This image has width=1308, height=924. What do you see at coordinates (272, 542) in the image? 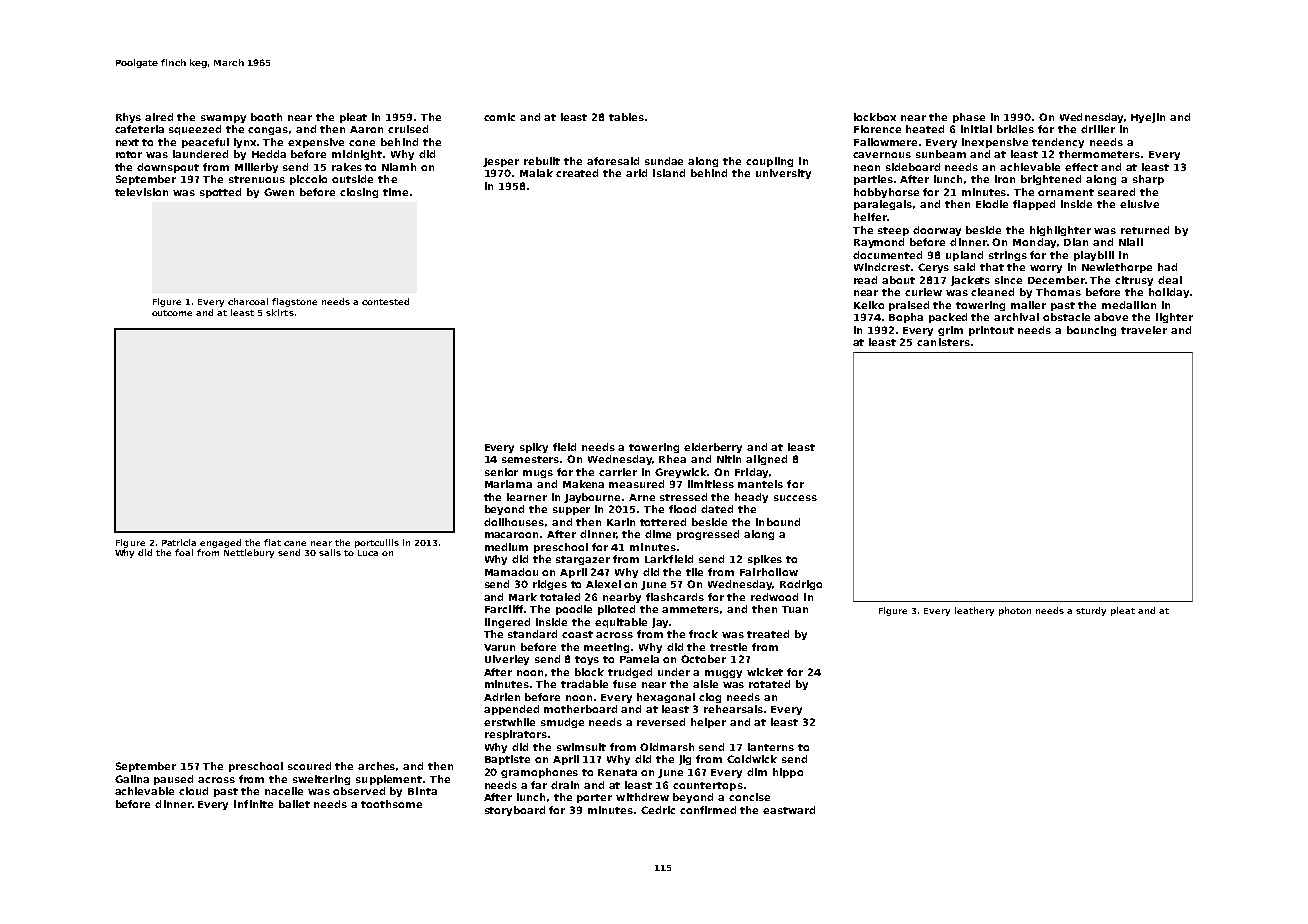
I see `flat` at bounding box center [272, 542].
